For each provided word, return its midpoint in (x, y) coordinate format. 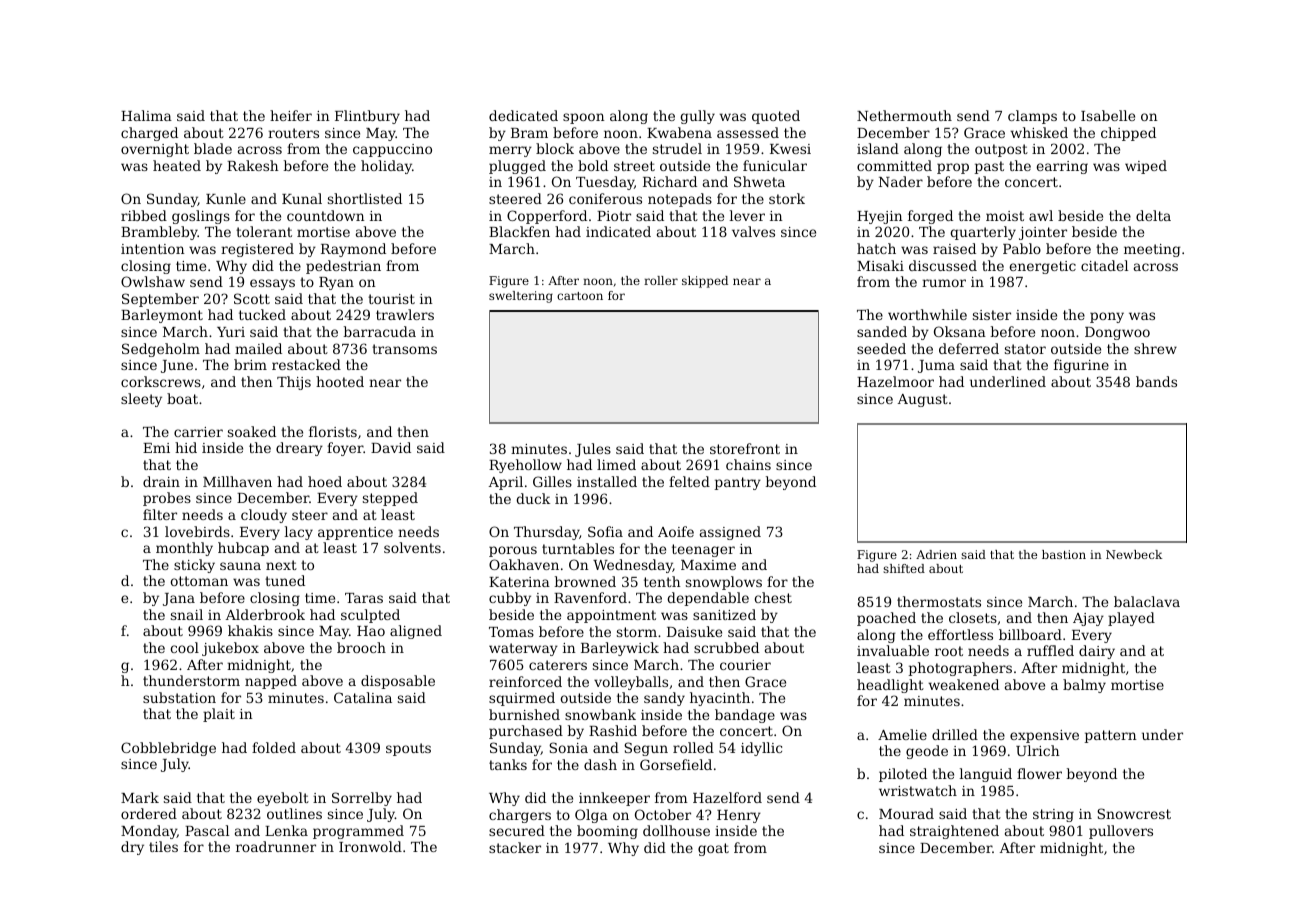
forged (930, 217)
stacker (515, 847)
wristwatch (918, 790)
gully (697, 117)
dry (132, 848)
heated (177, 165)
